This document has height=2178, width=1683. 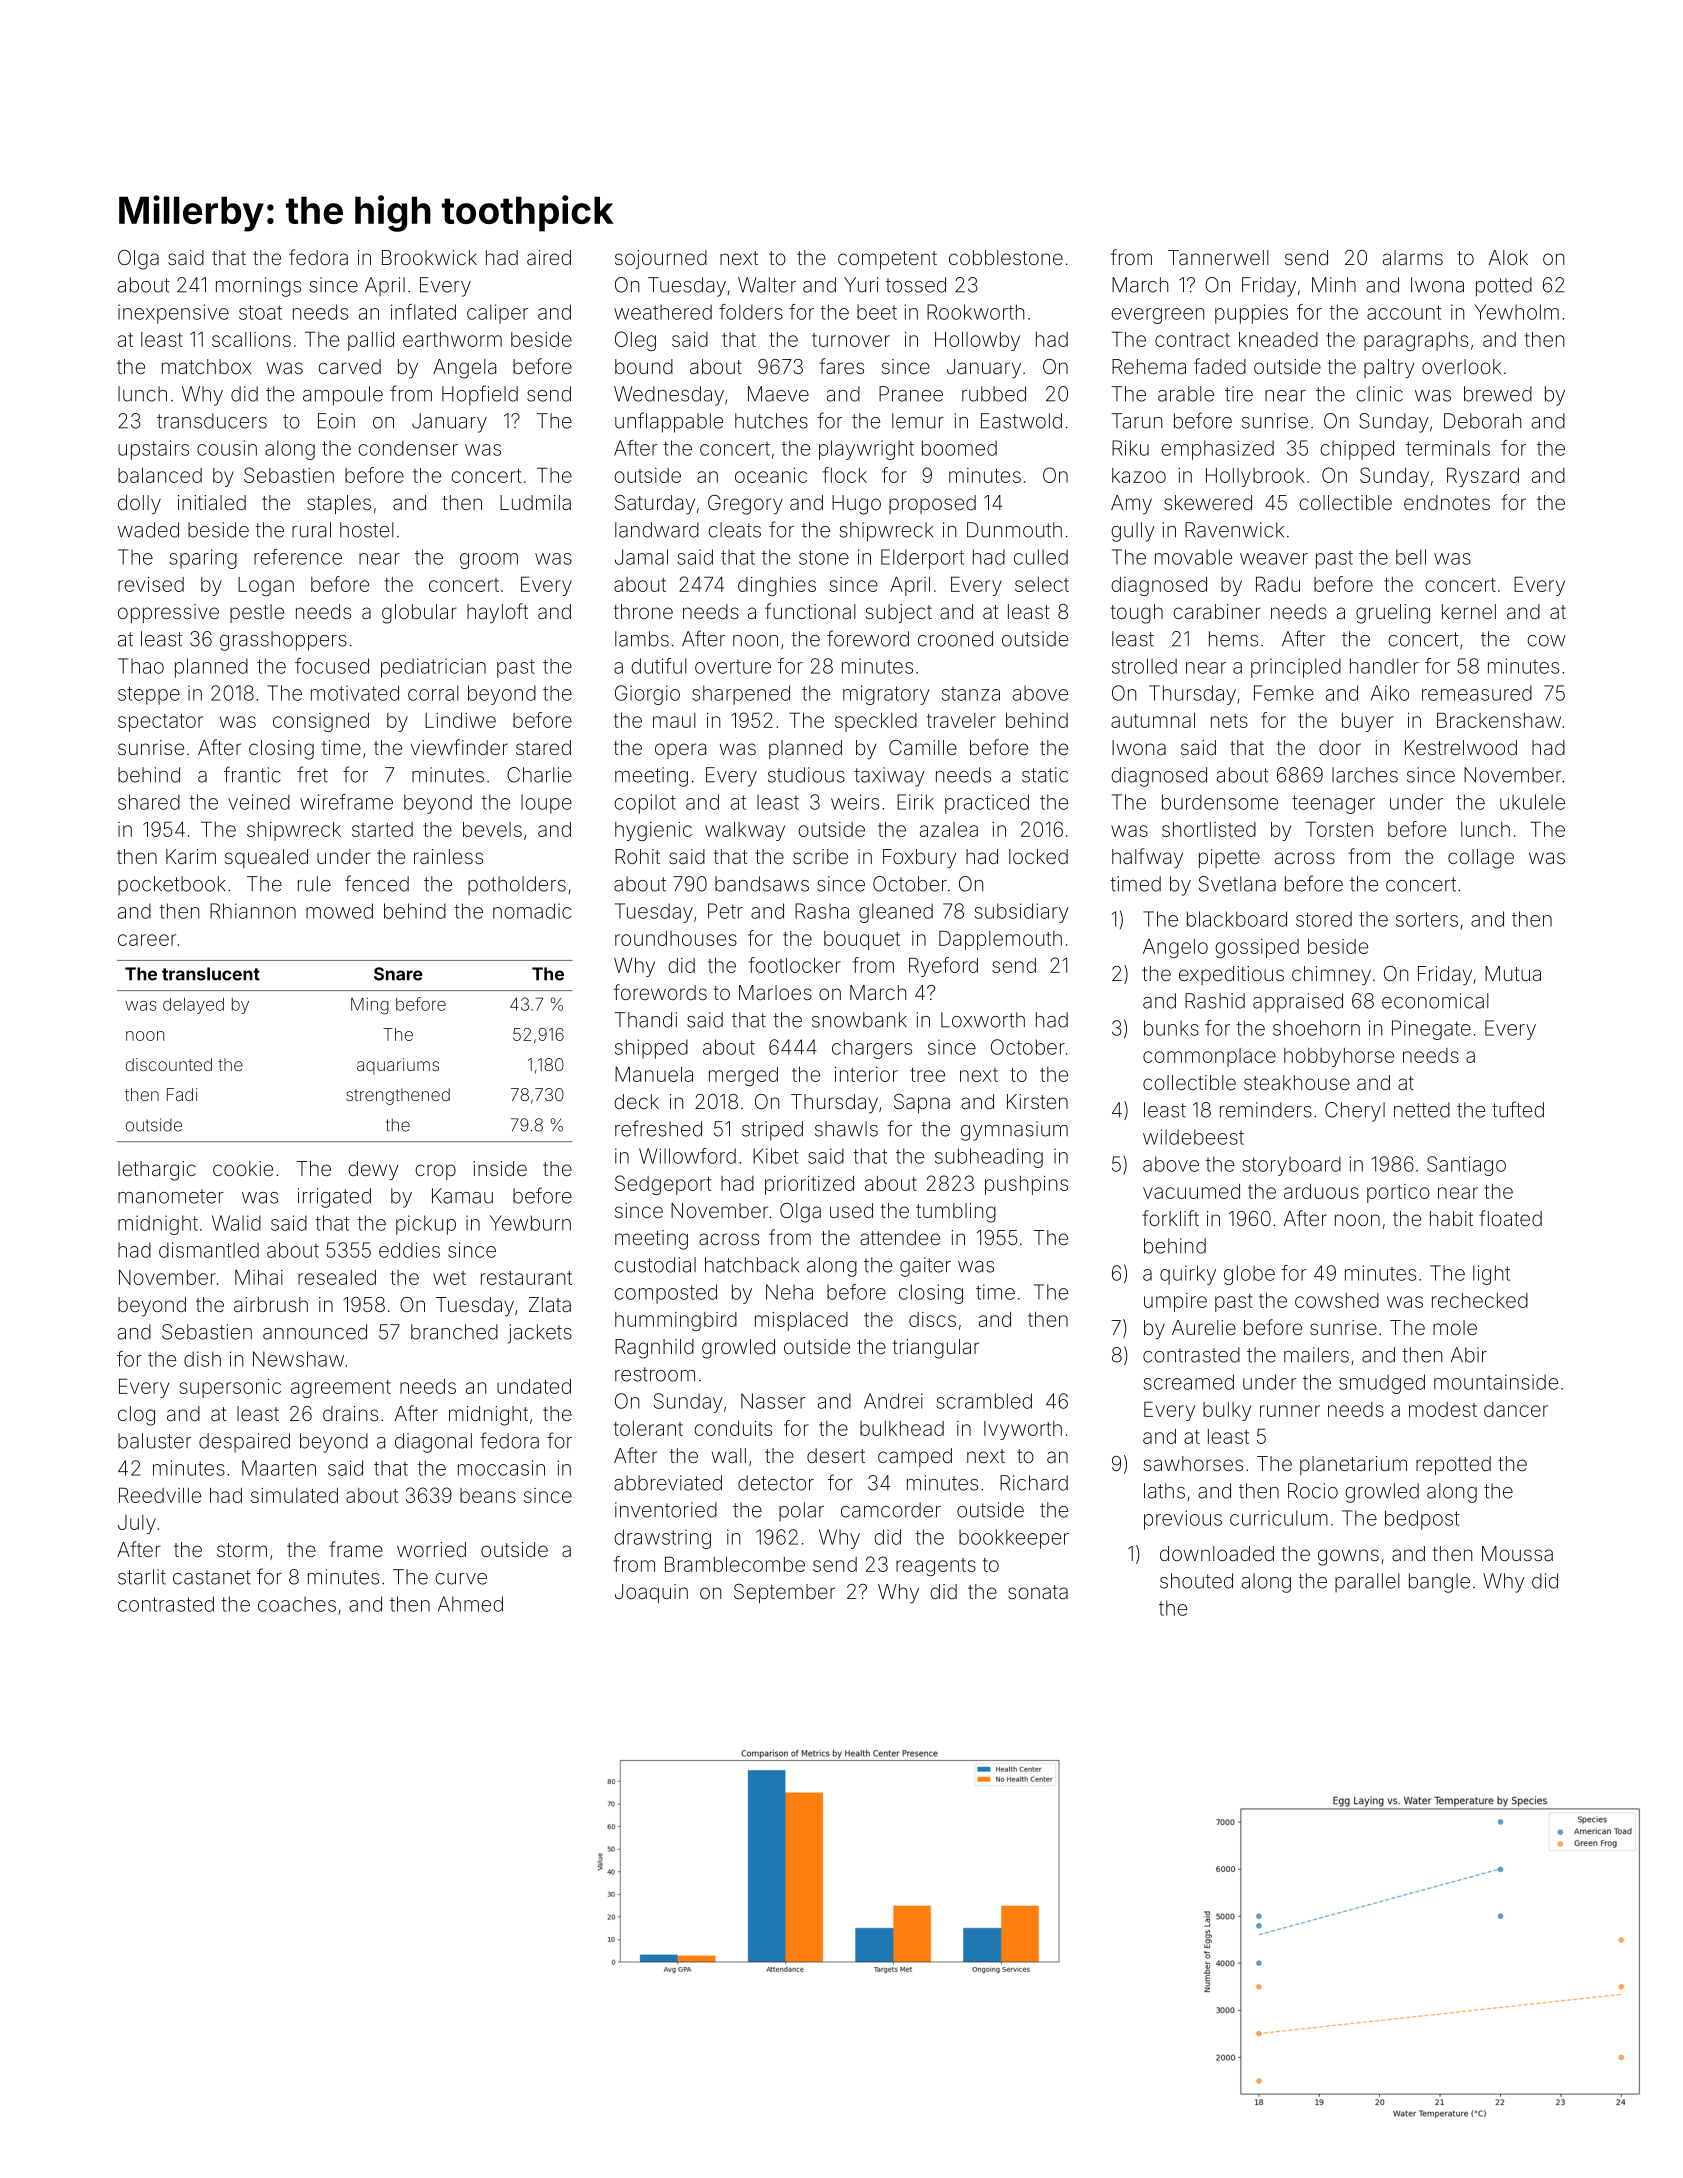 I want to click on groom, so click(x=489, y=561).
